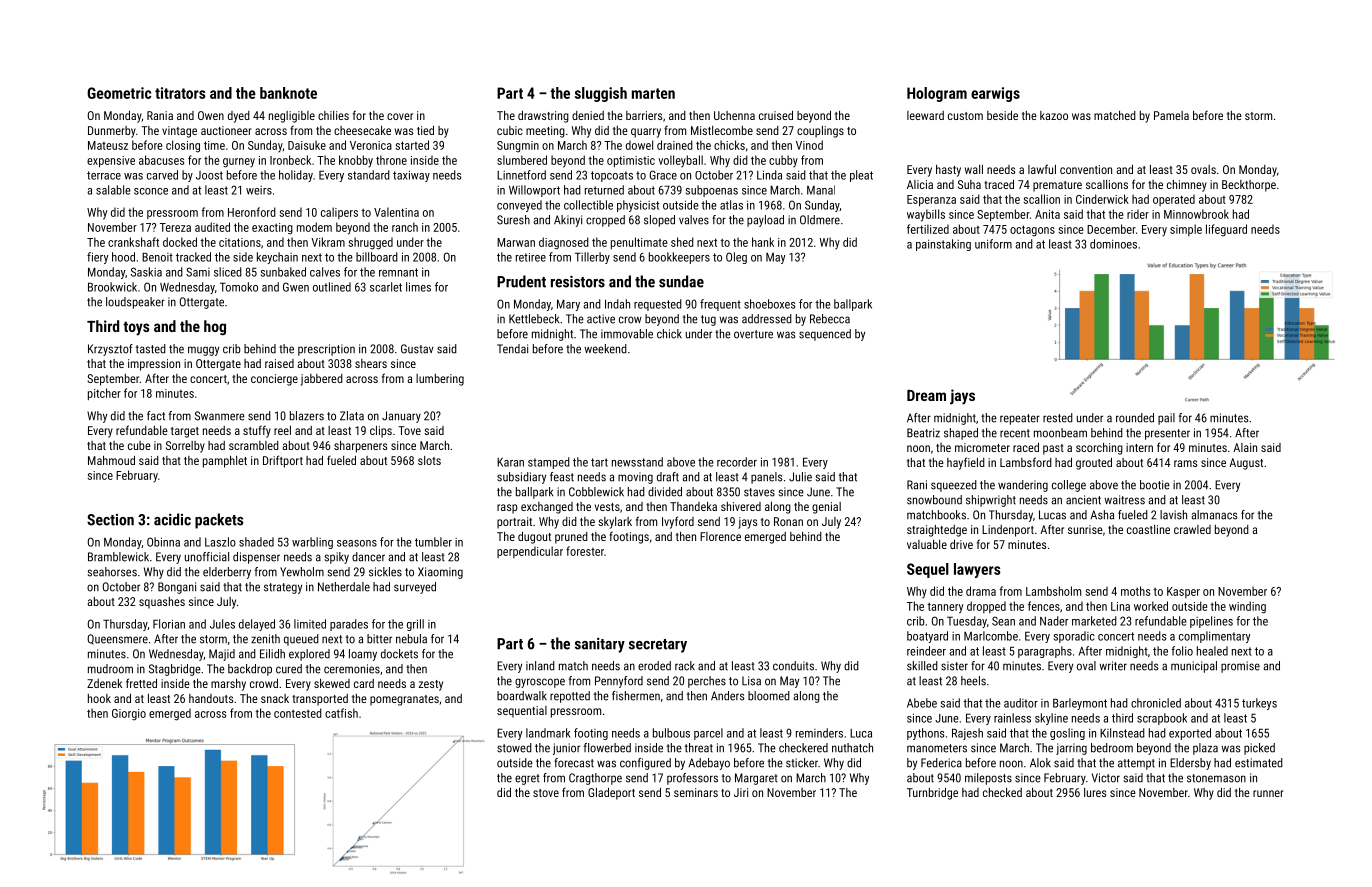 The height and width of the screenshot is (887, 1372). What do you see at coordinates (926, 395) in the screenshot?
I see `Dream` at bounding box center [926, 395].
